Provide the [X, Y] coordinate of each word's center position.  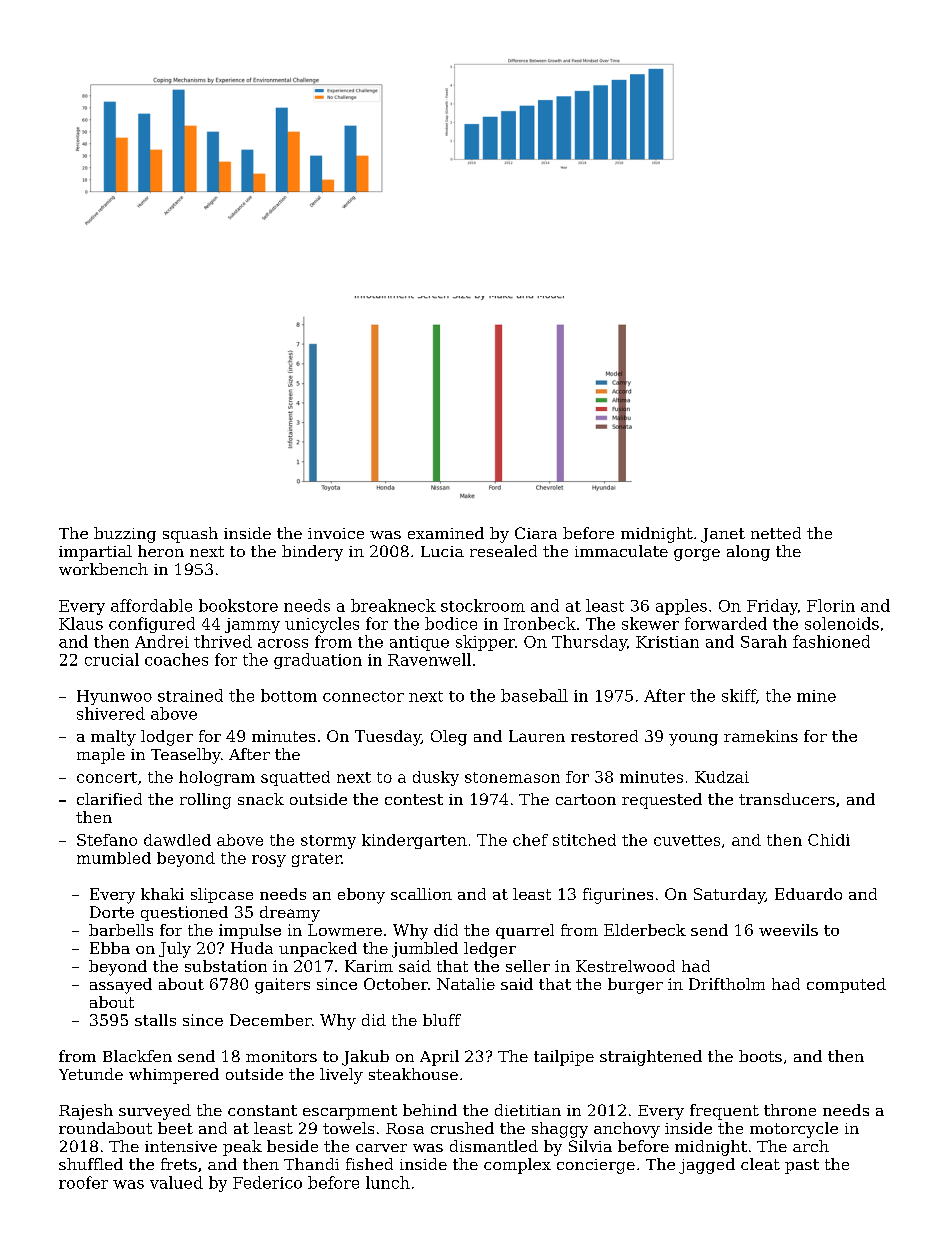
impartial [95, 553]
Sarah [764, 641]
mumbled [114, 858]
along [748, 553]
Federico [267, 1182]
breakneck [393, 605]
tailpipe [564, 1058]
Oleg [449, 738]
